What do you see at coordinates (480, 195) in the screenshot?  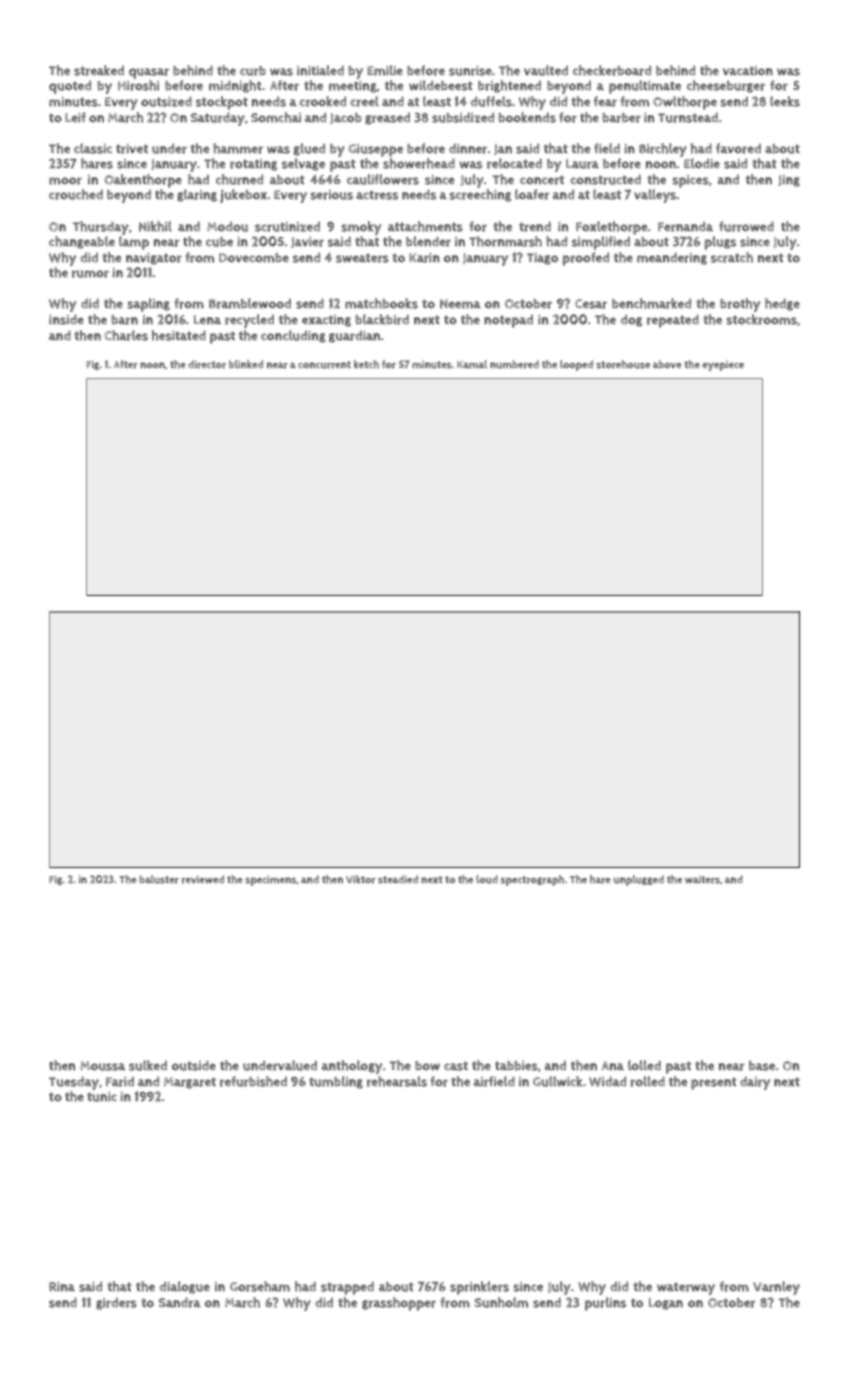 I see `screeching` at bounding box center [480, 195].
